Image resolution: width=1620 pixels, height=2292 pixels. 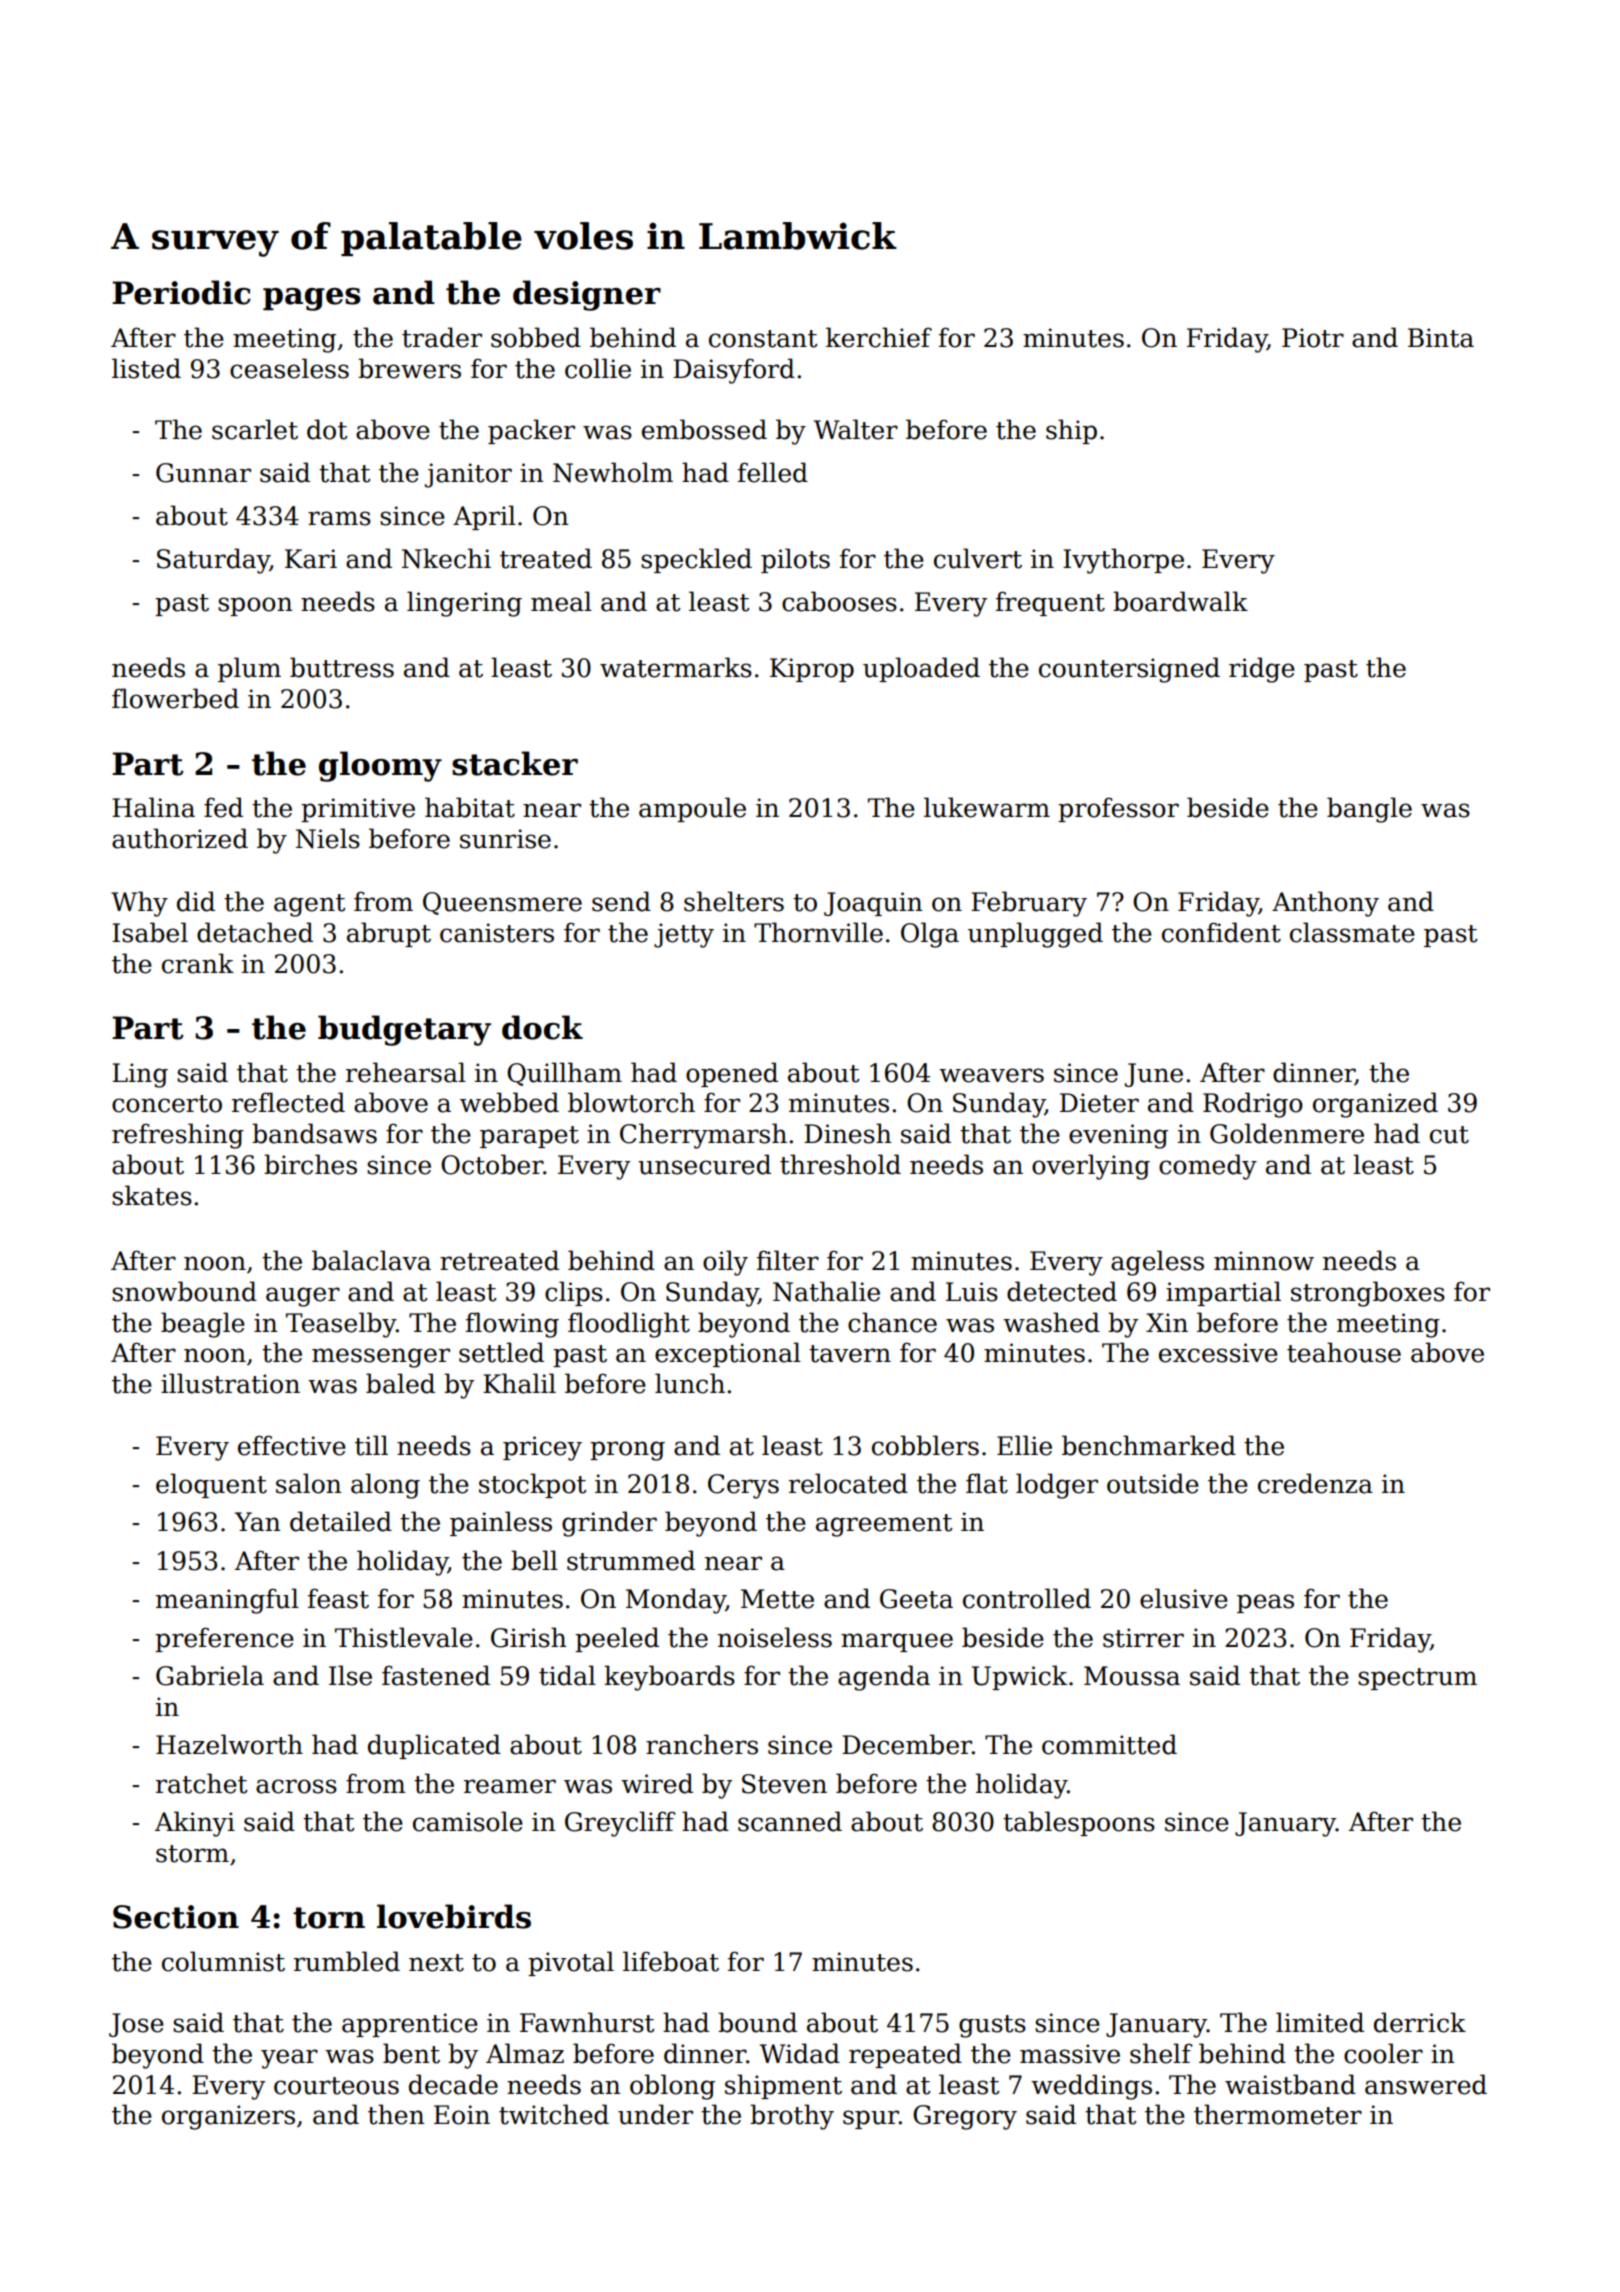 What do you see at coordinates (536, 337) in the page?
I see `sobbed` at bounding box center [536, 337].
